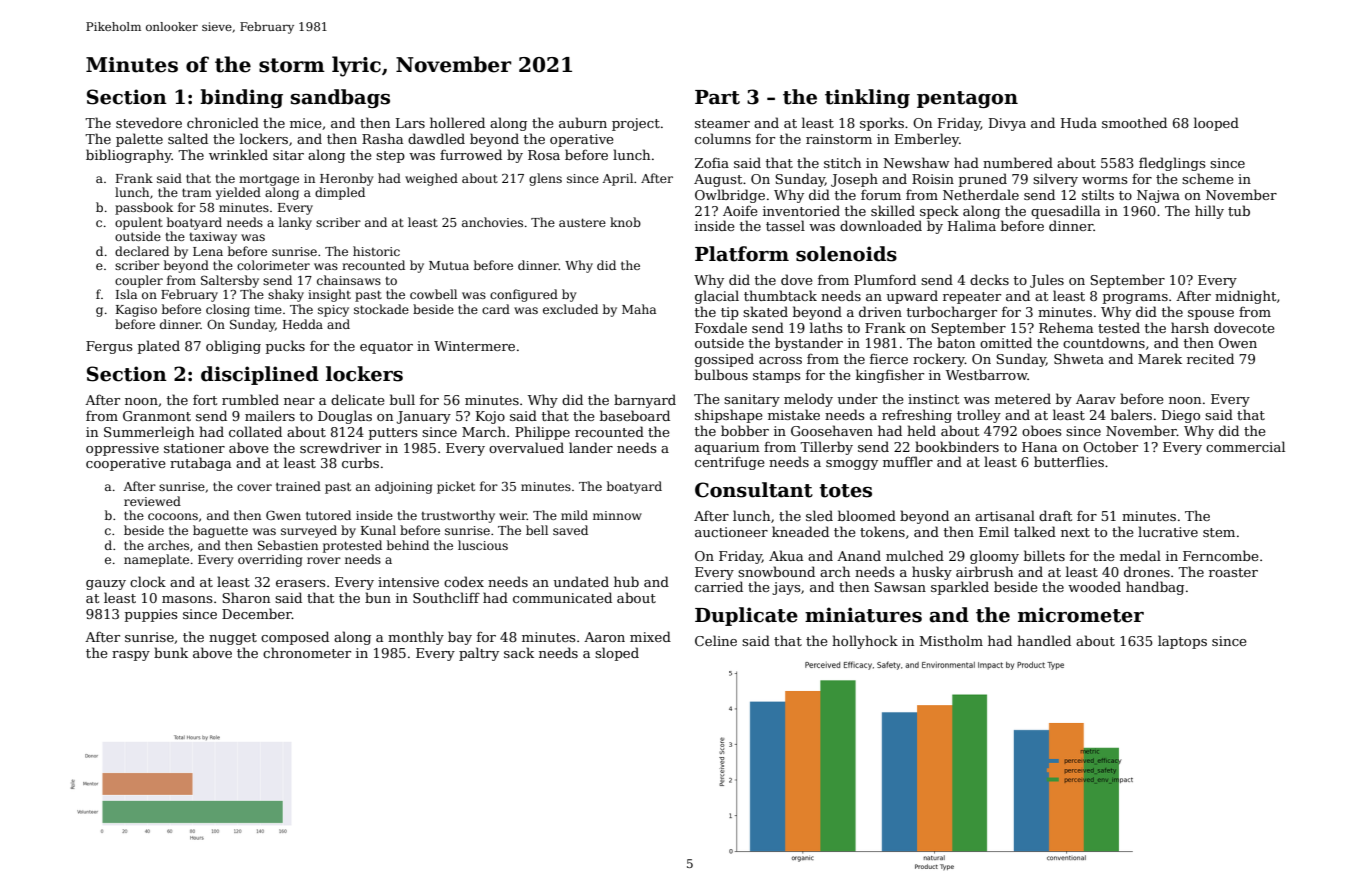 The image size is (1372, 887). Describe the element at coordinates (131, 656) in the image. I see `raspy` at that location.
